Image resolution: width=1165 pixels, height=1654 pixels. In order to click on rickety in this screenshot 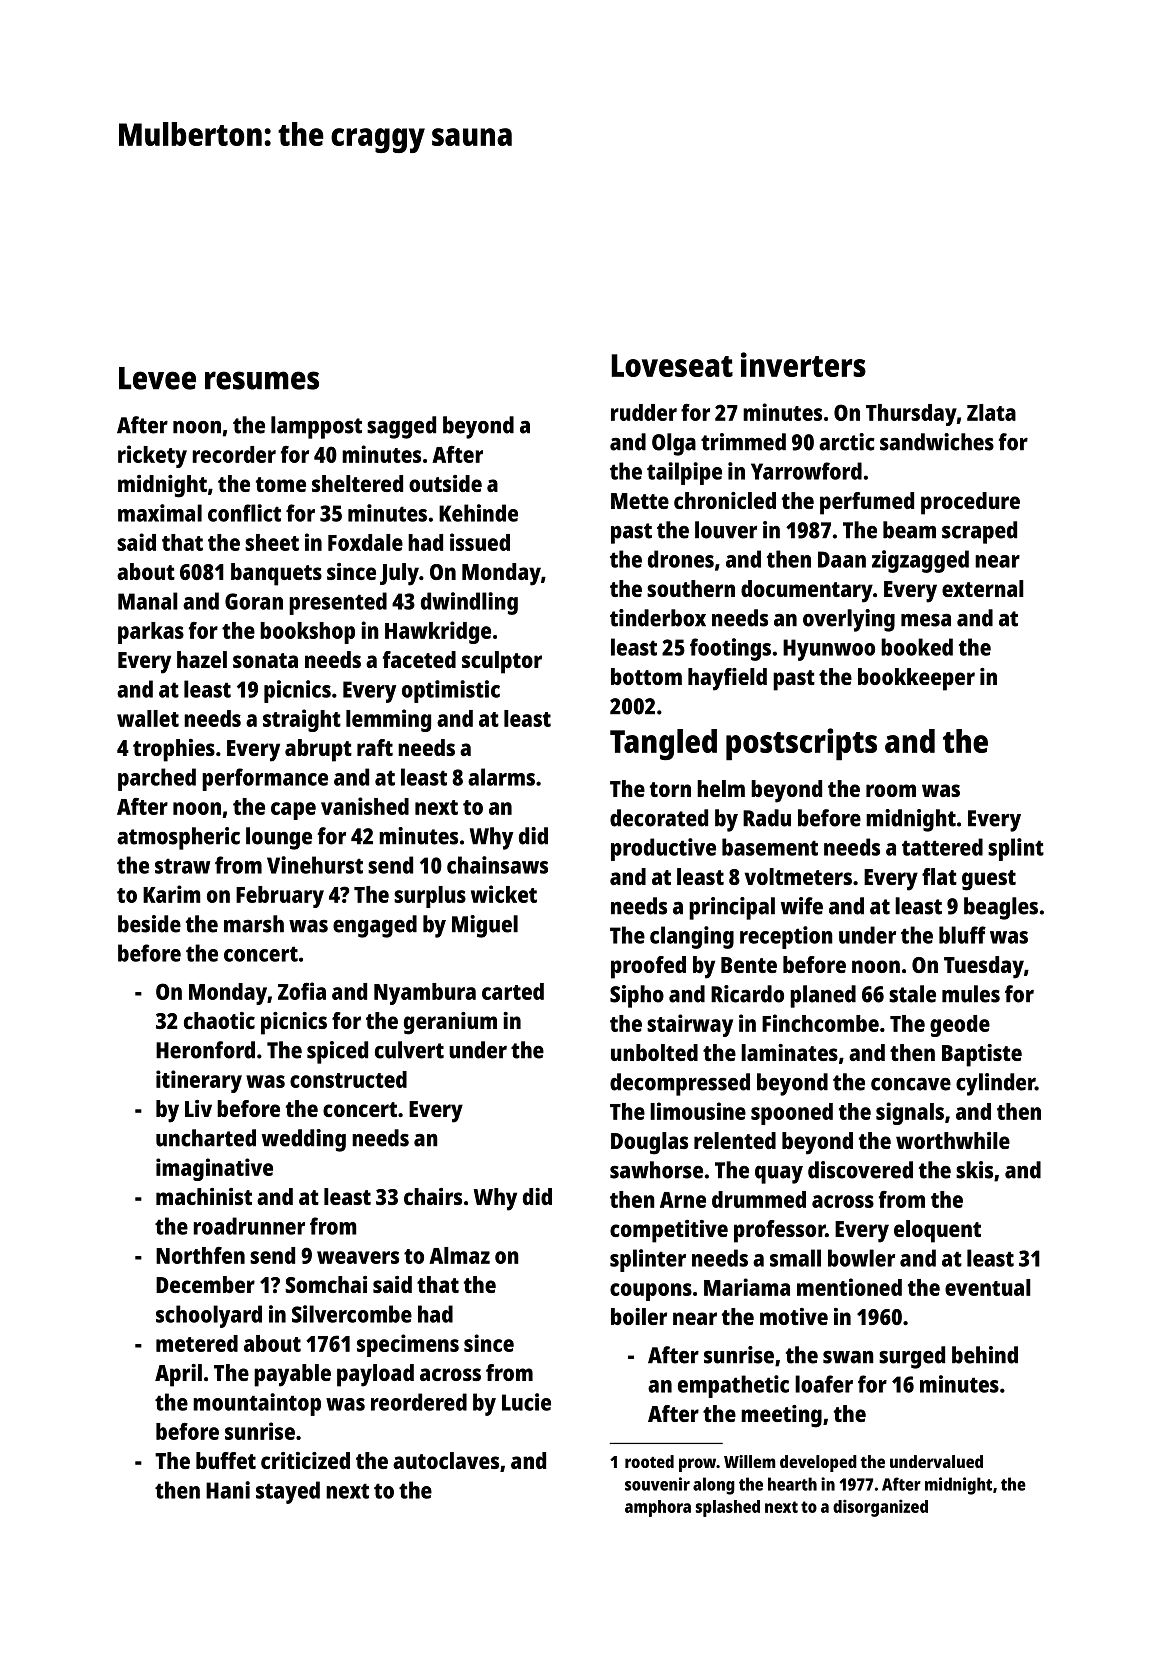, I will do `click(152, 456)`.
